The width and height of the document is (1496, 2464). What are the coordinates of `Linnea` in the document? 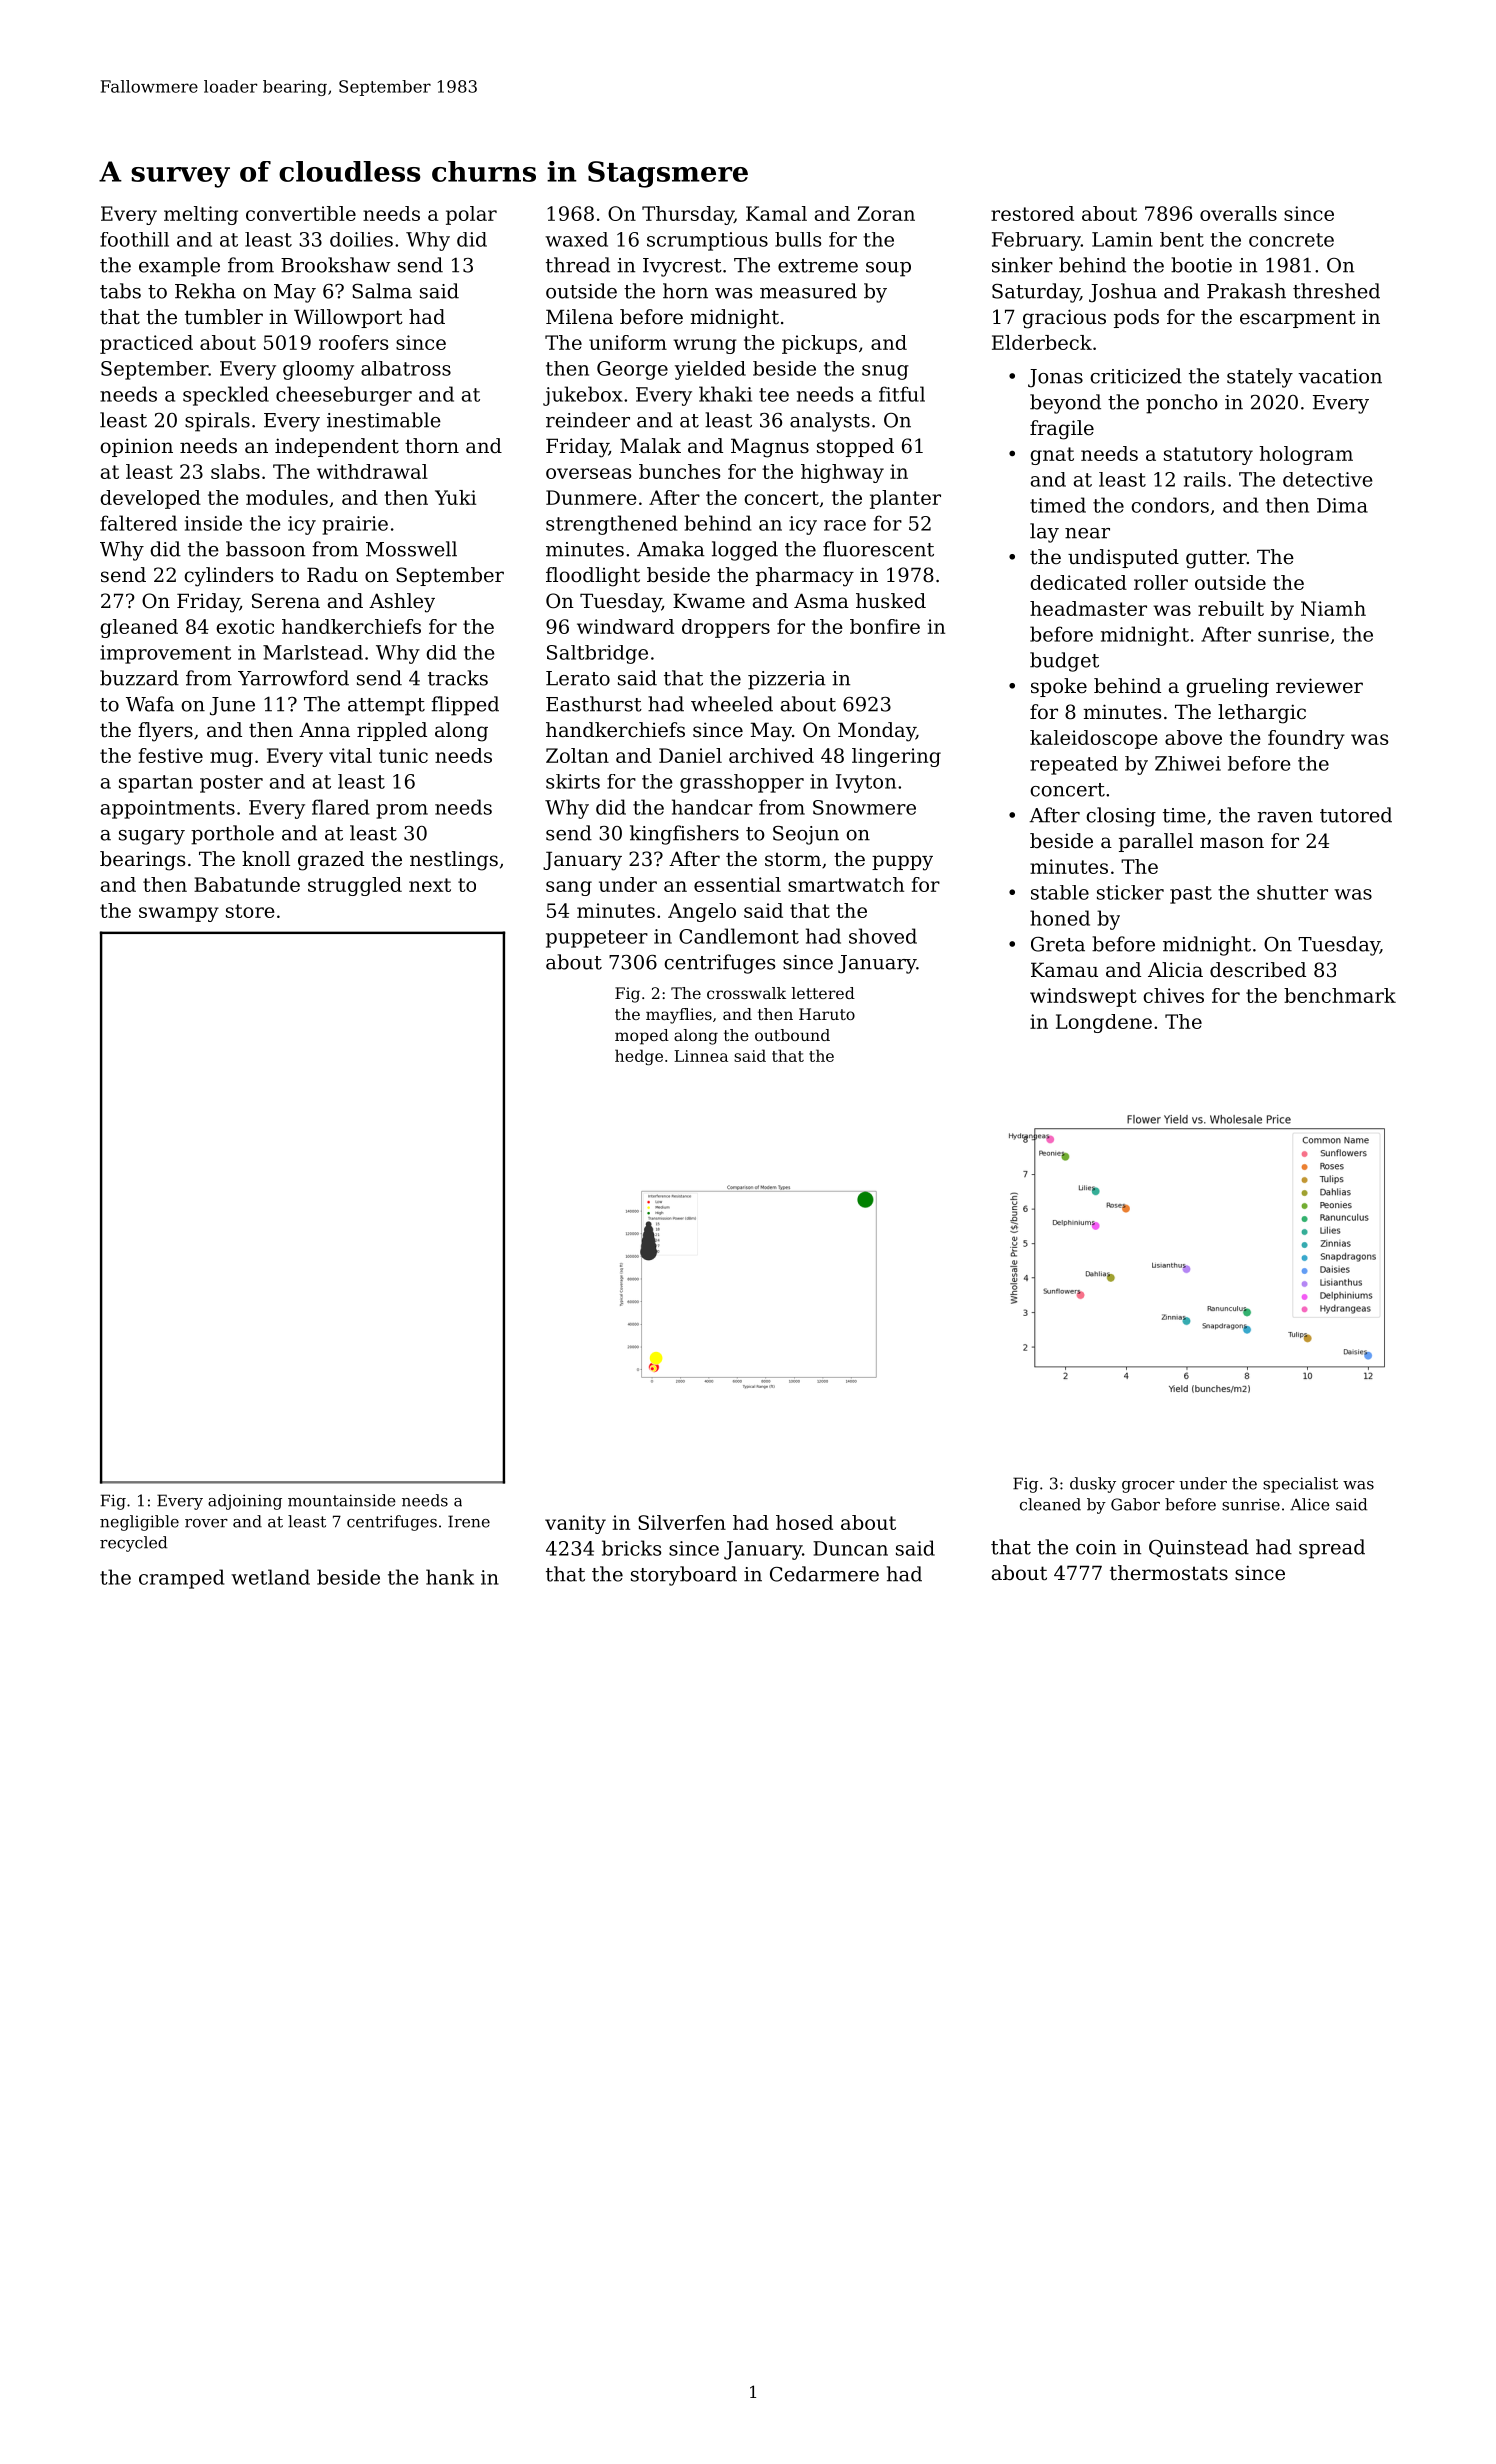 It's located at (701, 1056).
